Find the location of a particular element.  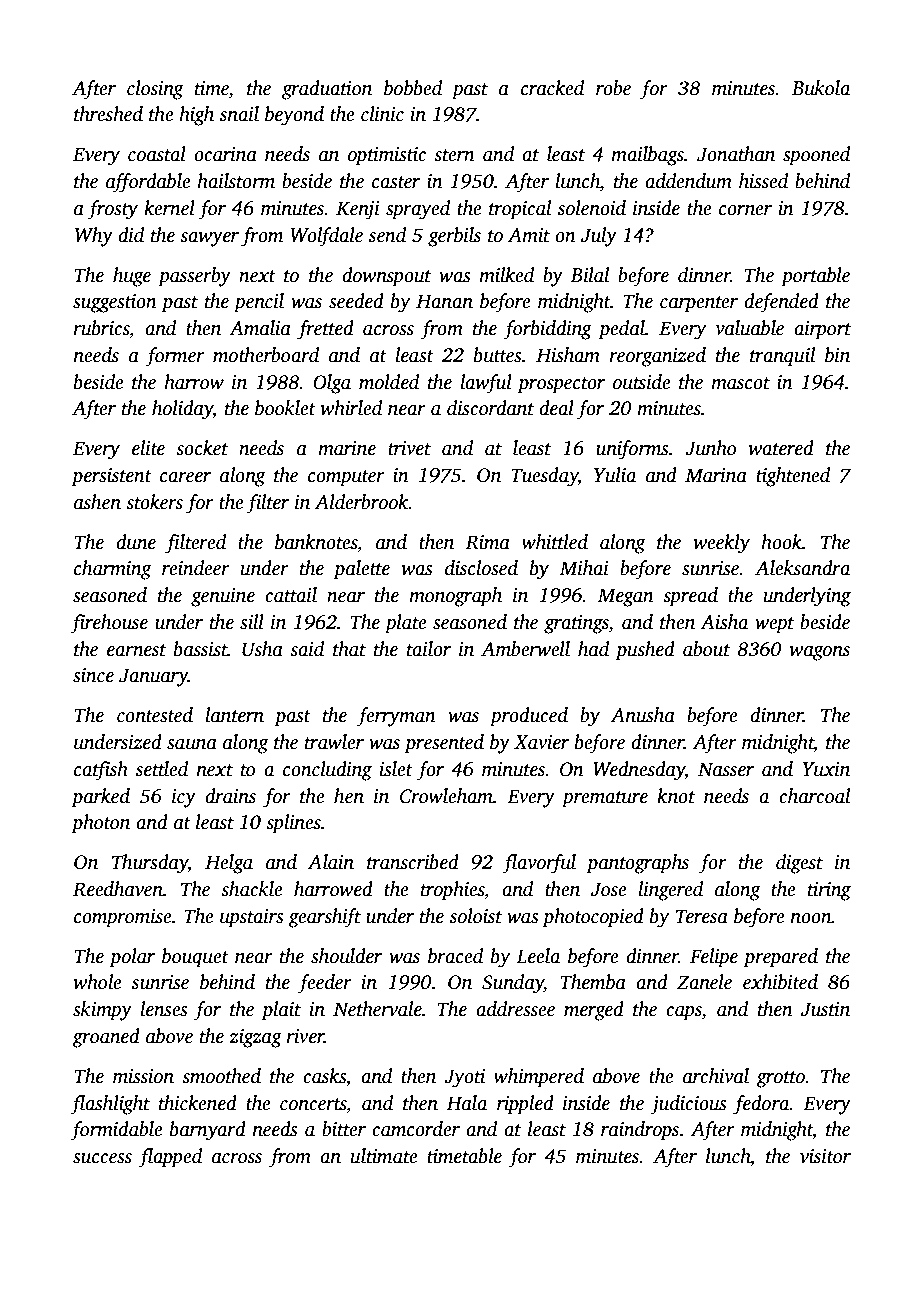

Marina is located at coordinates (716, 475).
